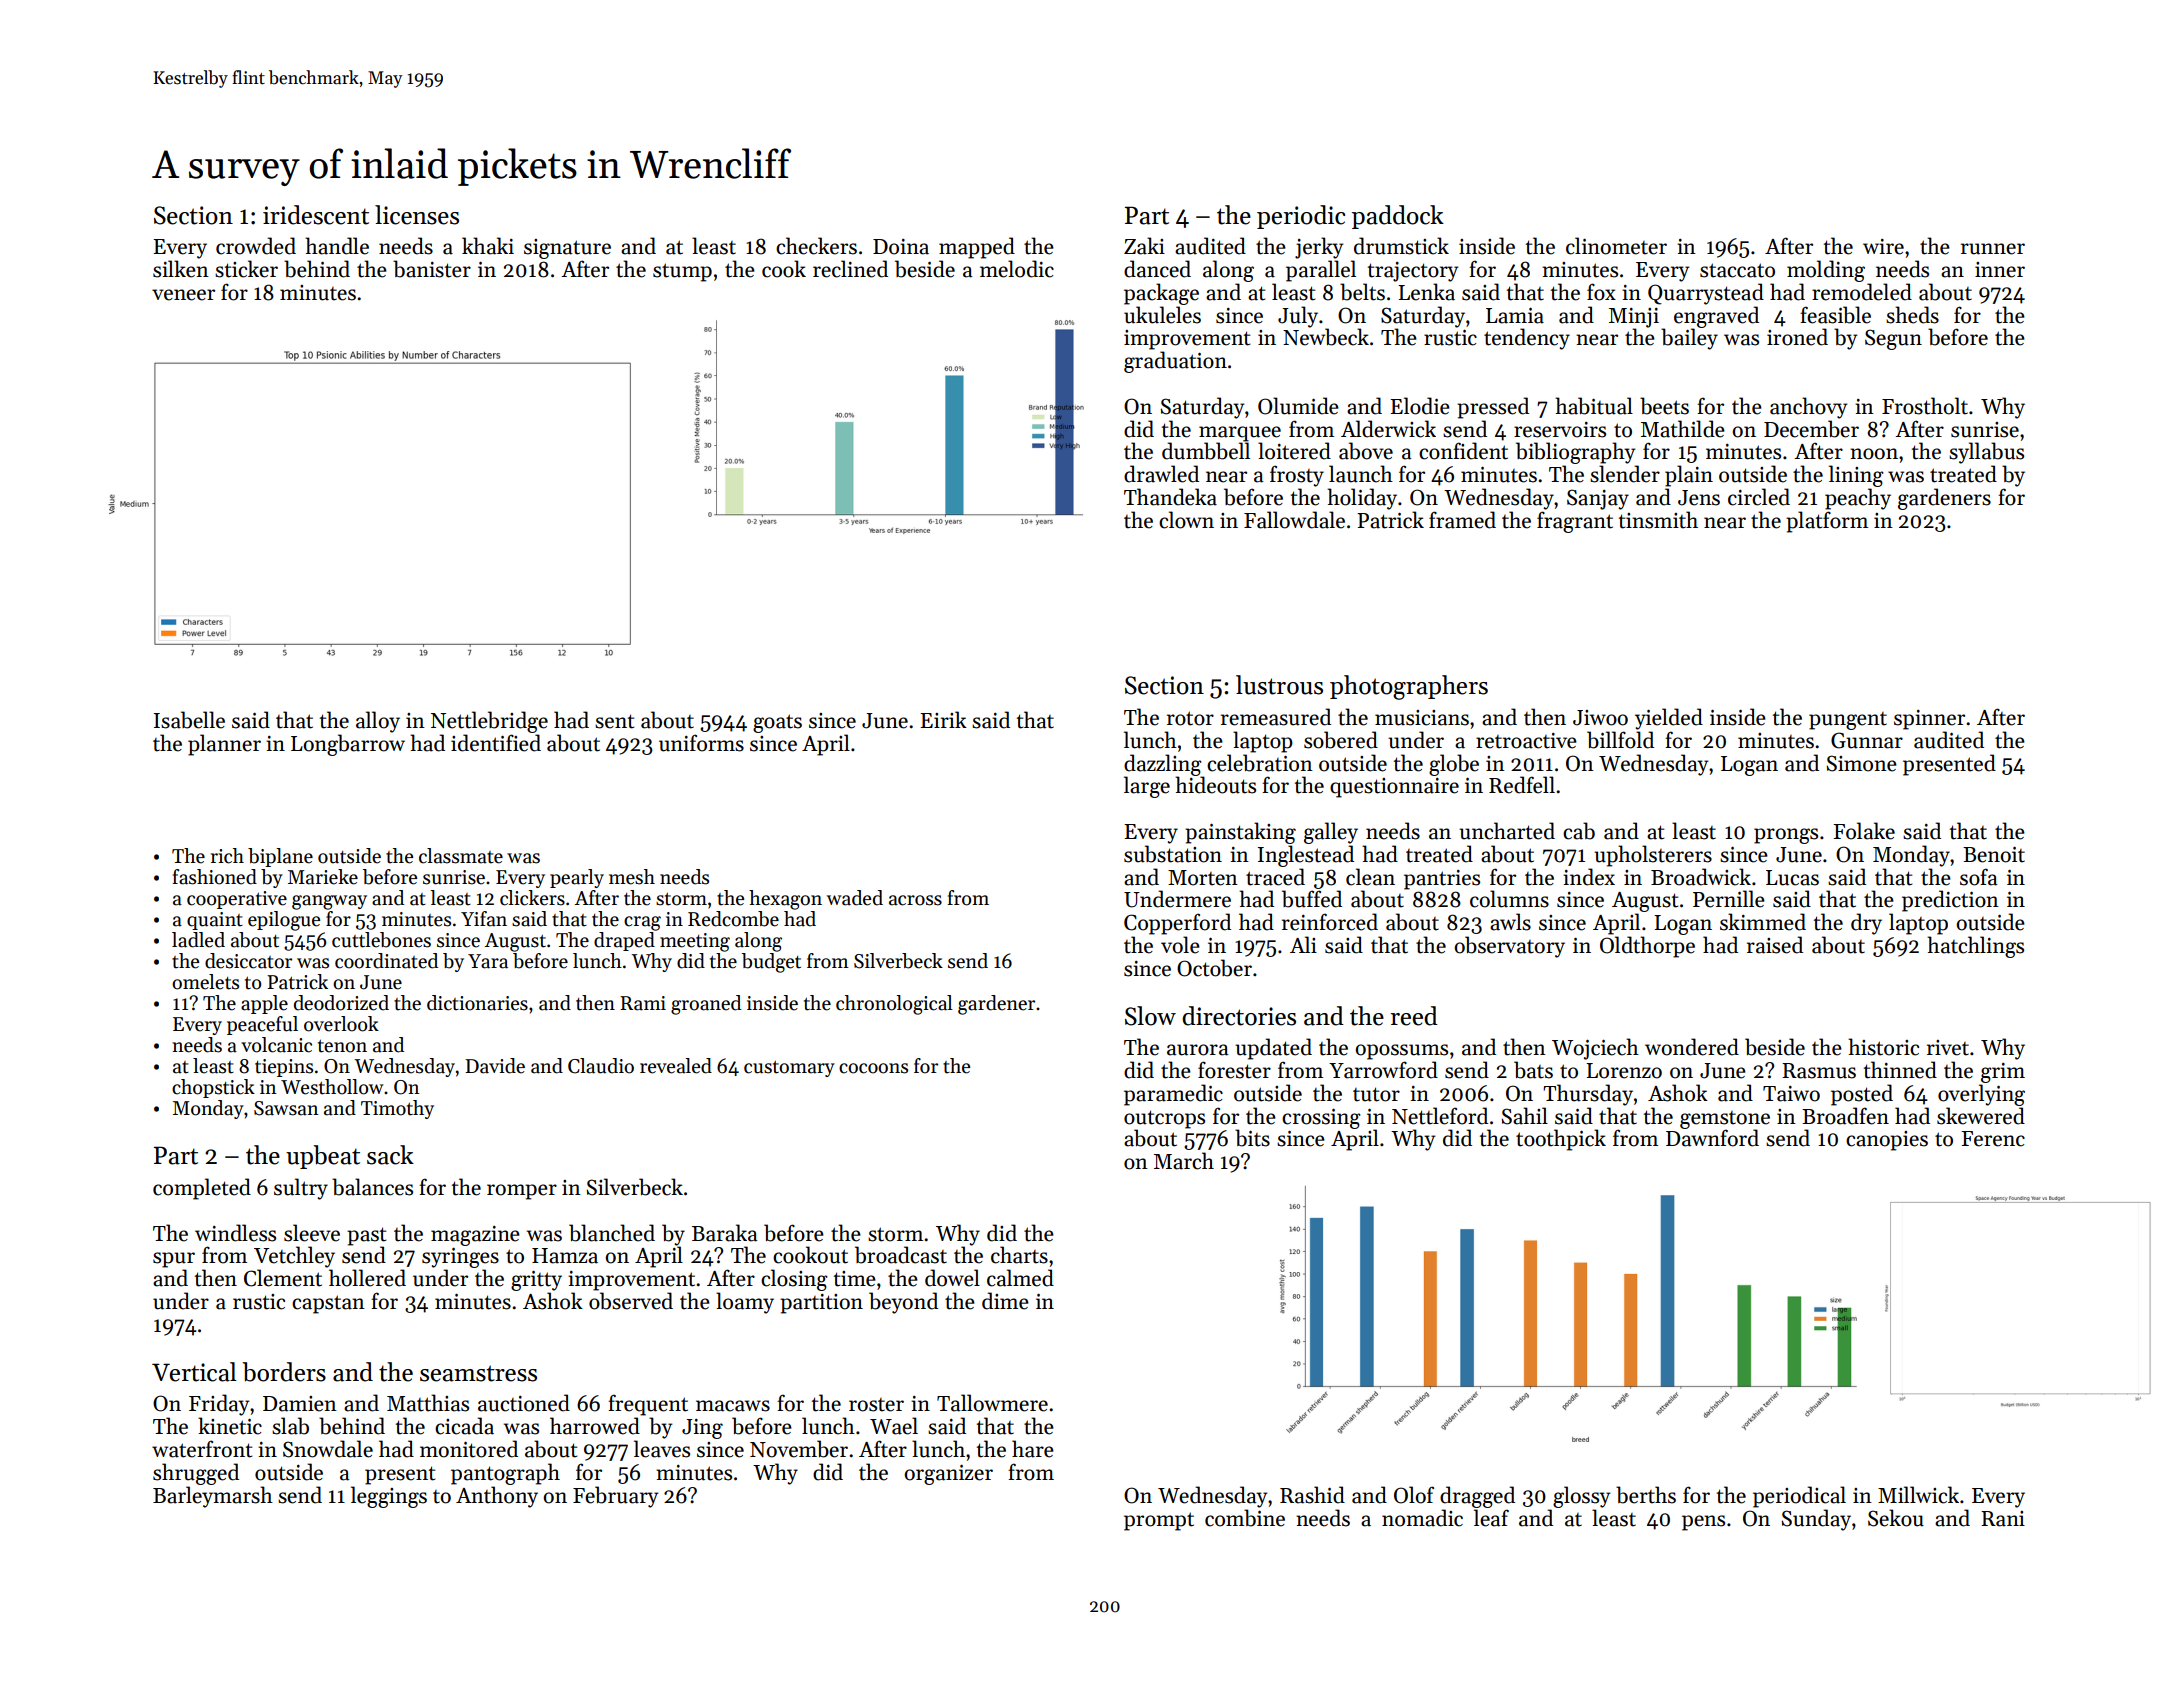 Image resolution: width=2178 pixels, height=1683 pixels. I want to click on planner, so click(224, 745).
